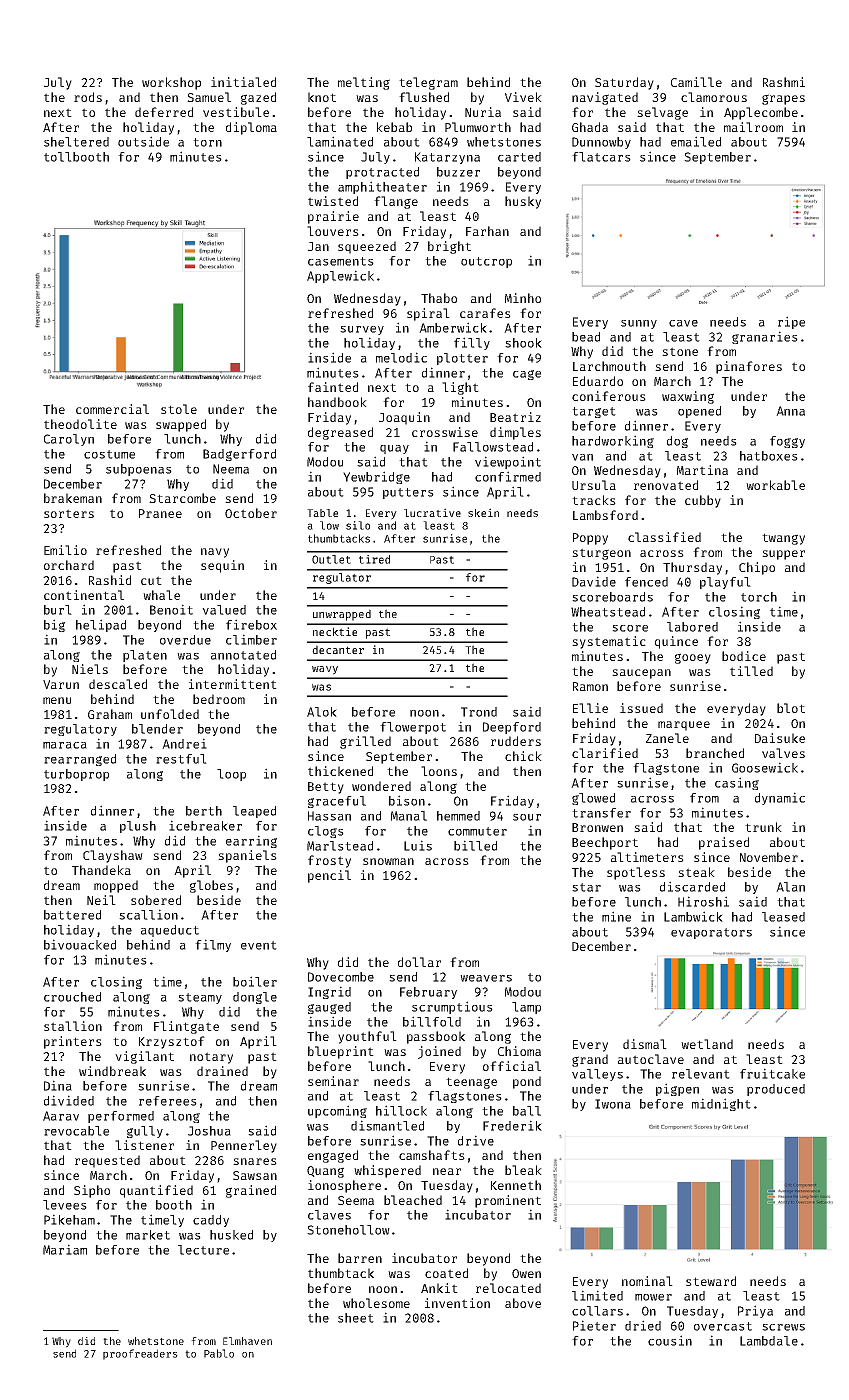 Image resolution: width=849 pixels, height=1400 pixels. Describe the element at coordinates (340, 433) in the image. I see `degreased` at that location.
